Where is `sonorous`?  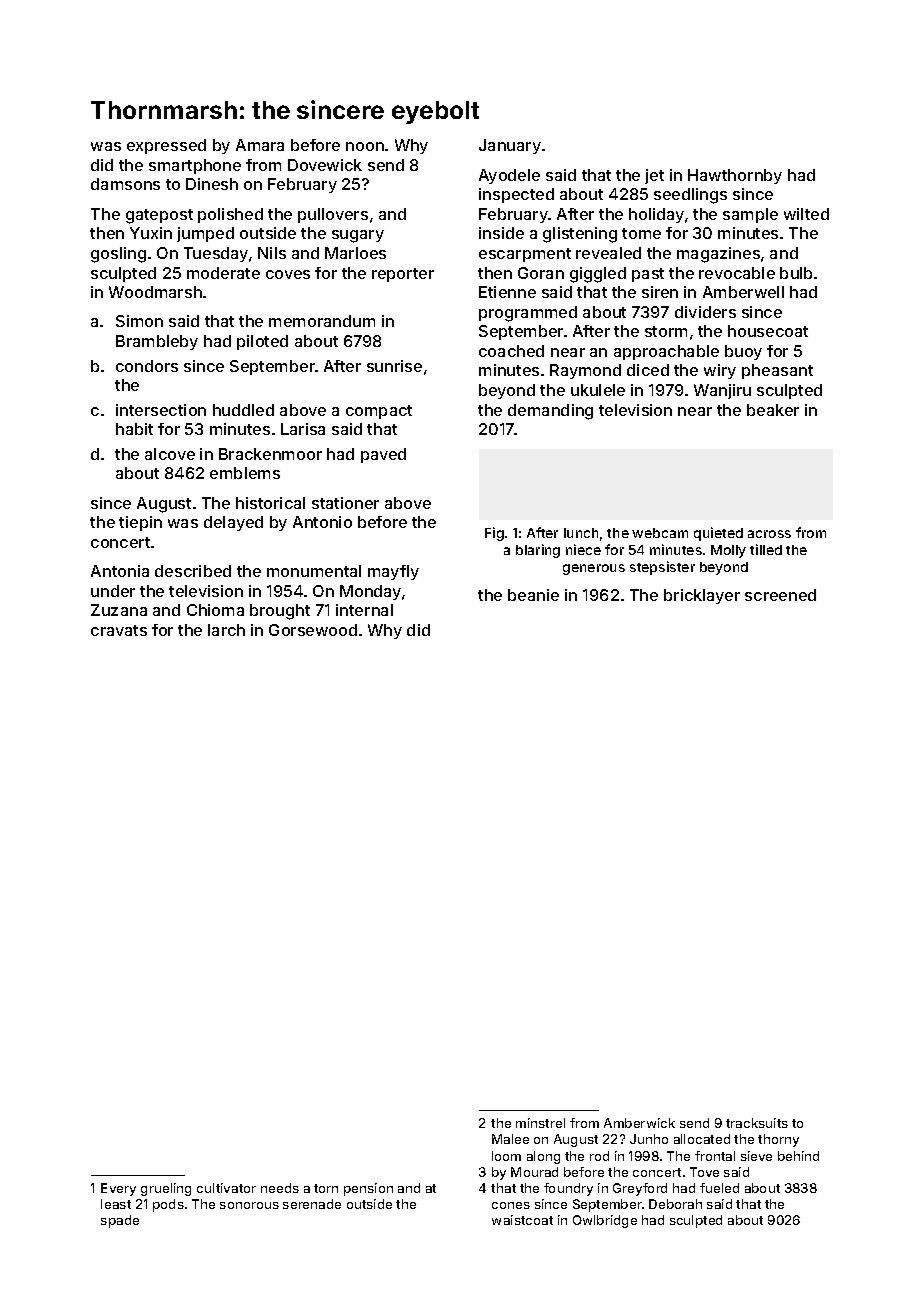 sonorous is located at coordinates (249, 1205).
